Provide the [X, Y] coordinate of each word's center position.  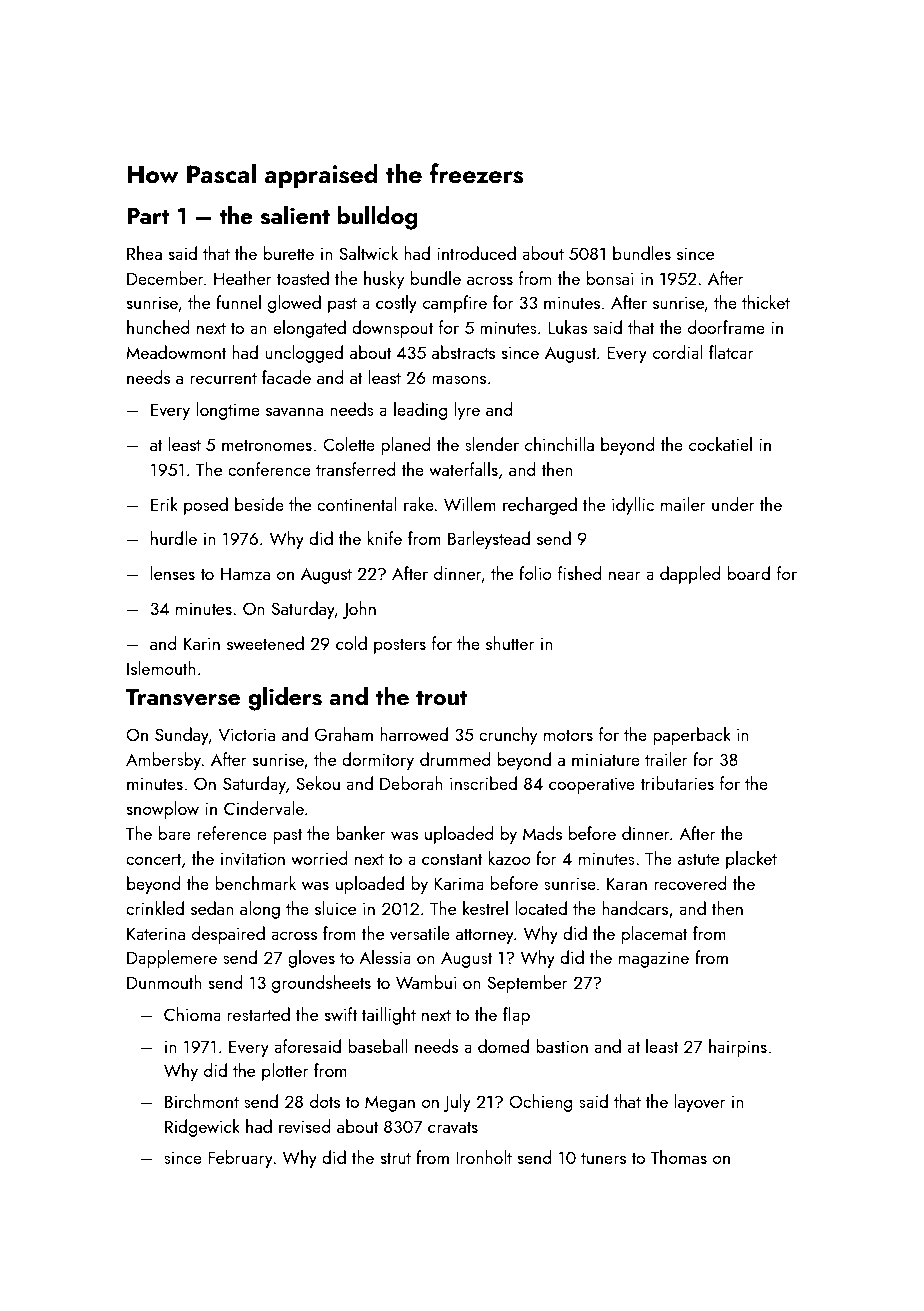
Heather [243, 278]
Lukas [567, 327]
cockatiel [720, 444]
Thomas [678, 1157]
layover [700, 1103]
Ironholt [484, 1157]
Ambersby [164, 761]
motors [568, 735]
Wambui [426, 982]
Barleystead [489, 540]
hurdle [174, 538]
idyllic [633, 506]
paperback [692, 736]
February [240, 1159]
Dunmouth [164, 982]
